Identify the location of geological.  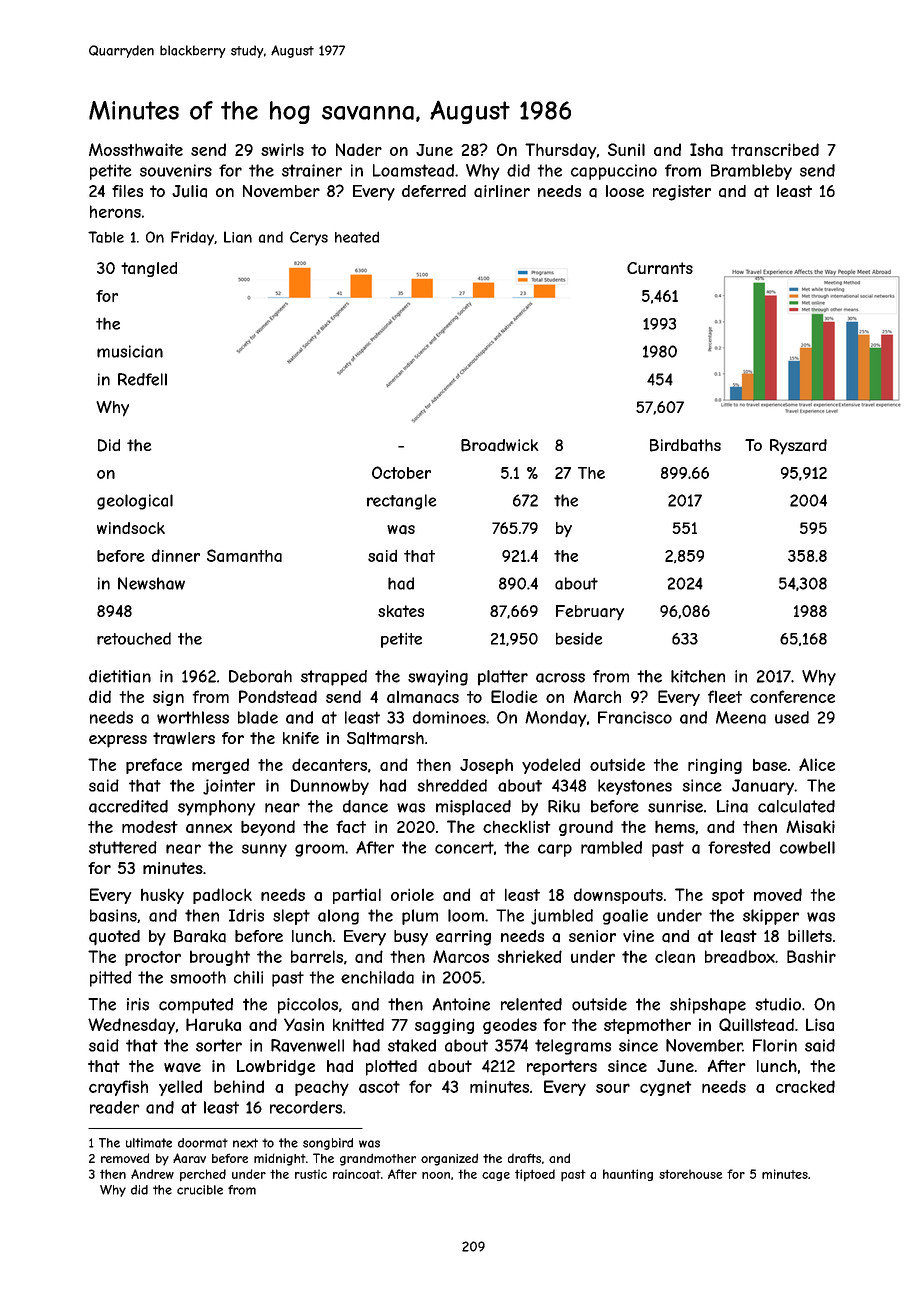
(135, 502).
